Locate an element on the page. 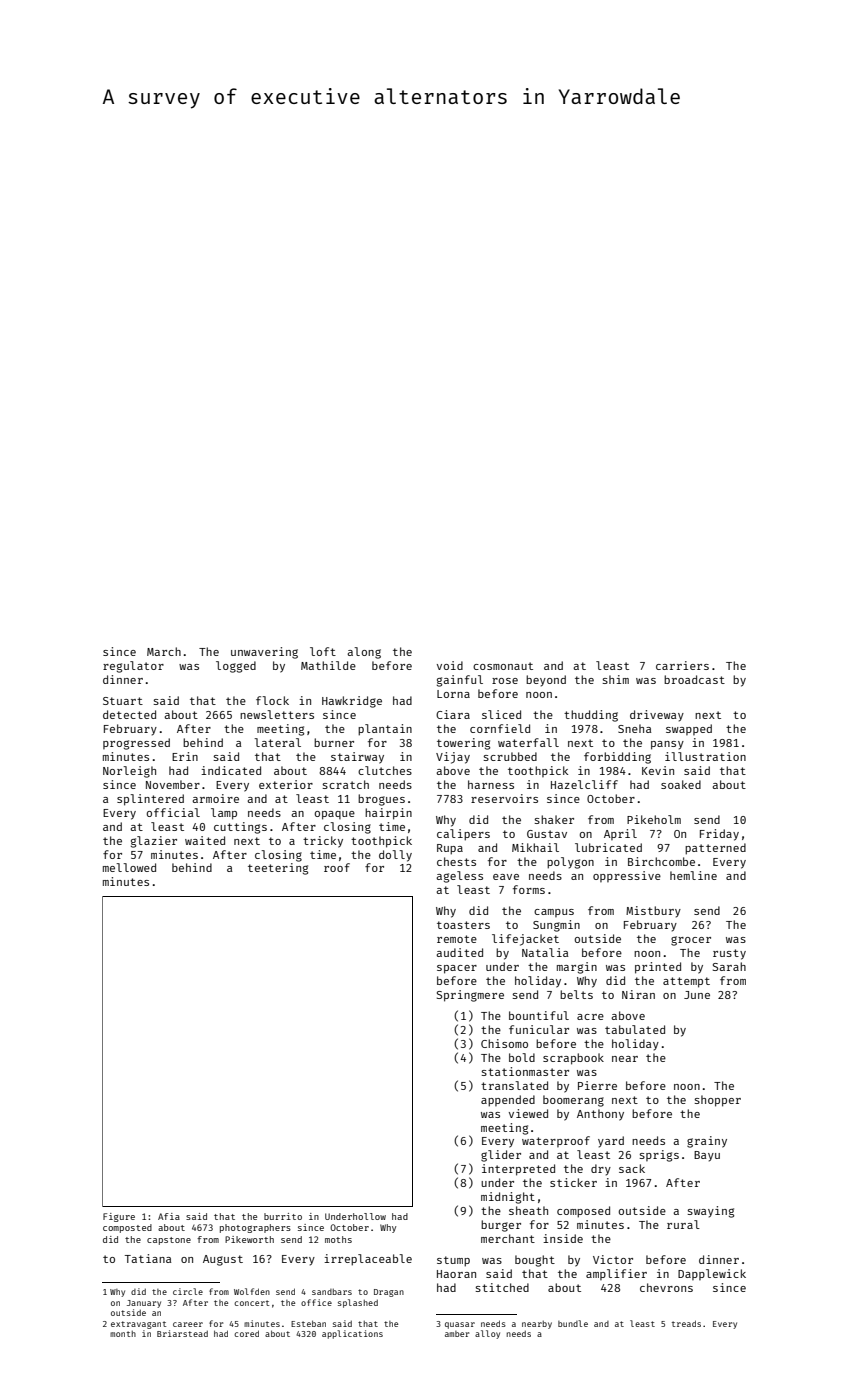  beyond is located at coordinates (546, 681).
